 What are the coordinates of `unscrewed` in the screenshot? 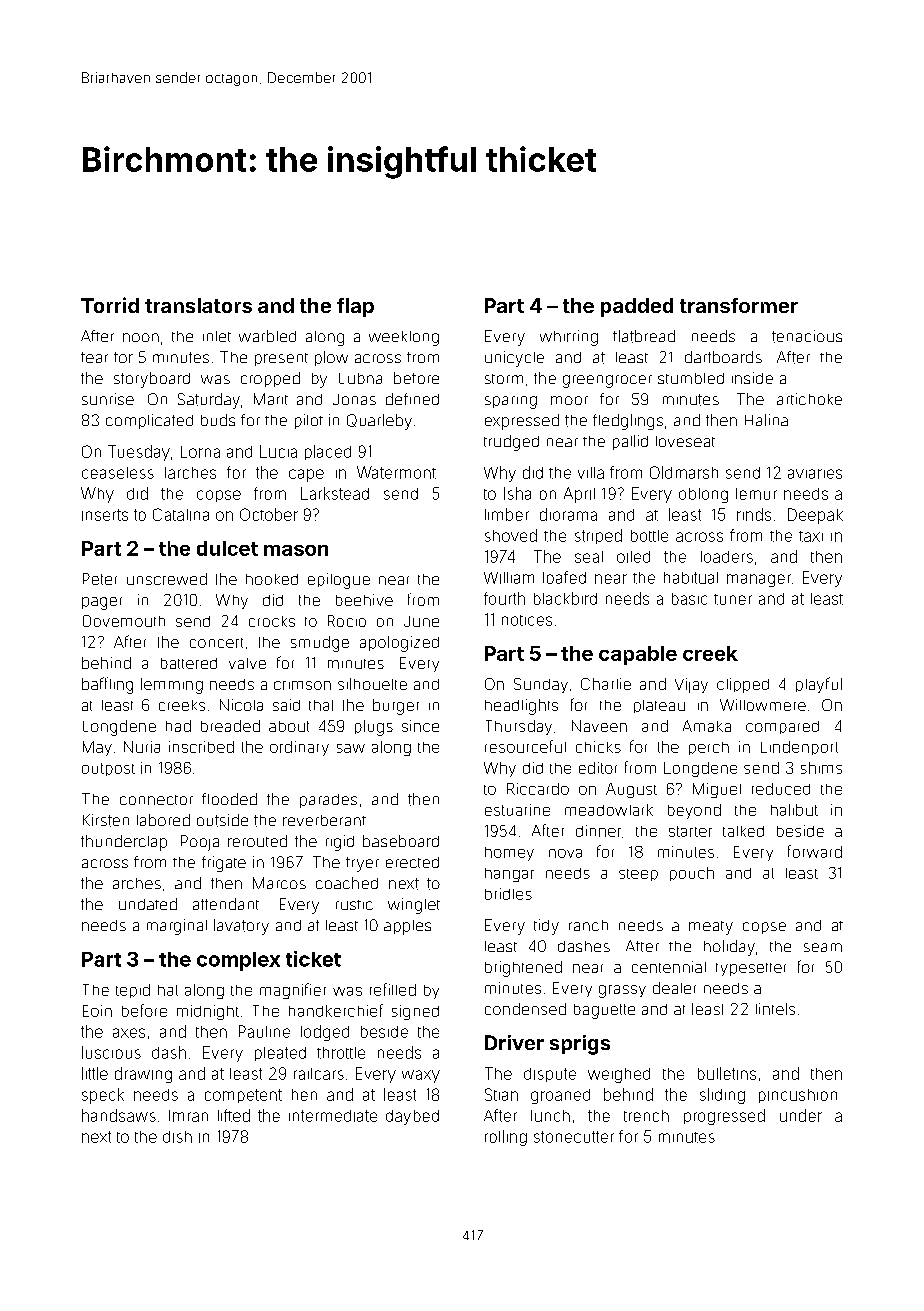 It's located at (167, 579).
